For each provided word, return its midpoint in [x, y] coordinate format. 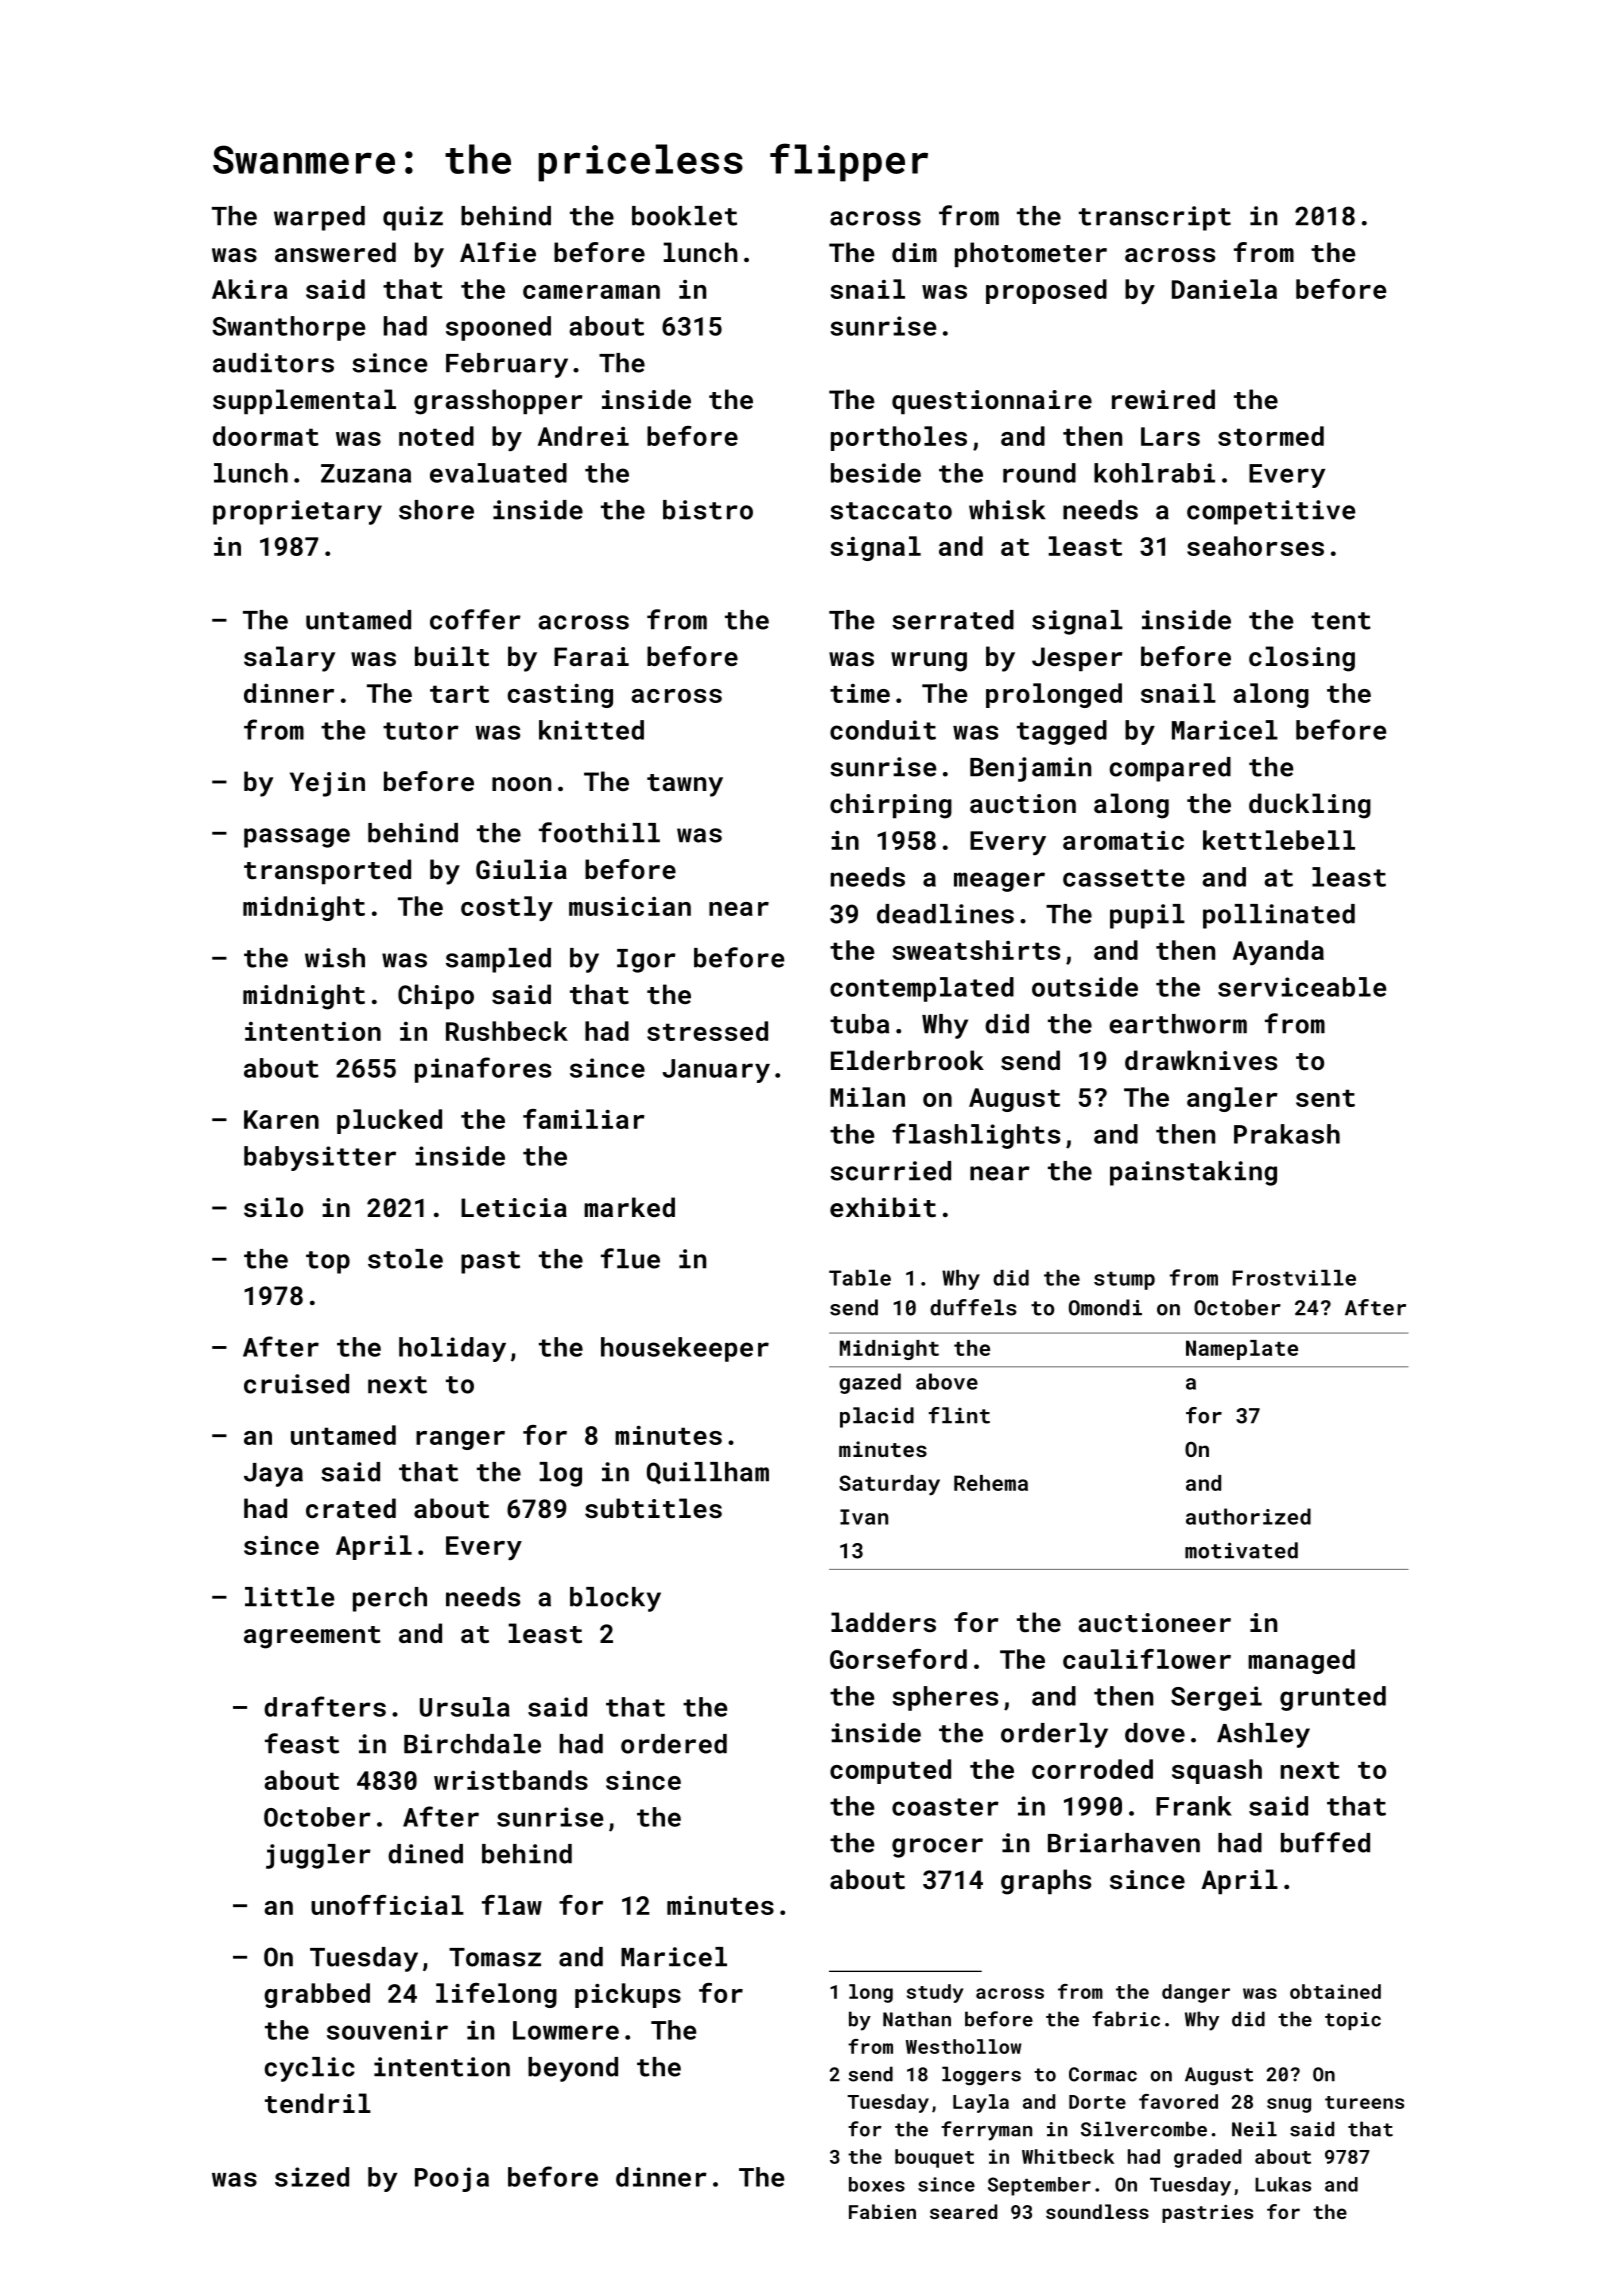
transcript [1155, 218]
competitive [1271, 512]
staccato [891, 511]
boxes [877, 2184]
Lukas [1283, 2184]
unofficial [387, 1905]
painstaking [1193, 1173]
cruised [296, 1384]
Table [860, 1278]
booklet [684, 216]
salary [289, 659]
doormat [266, 436]
